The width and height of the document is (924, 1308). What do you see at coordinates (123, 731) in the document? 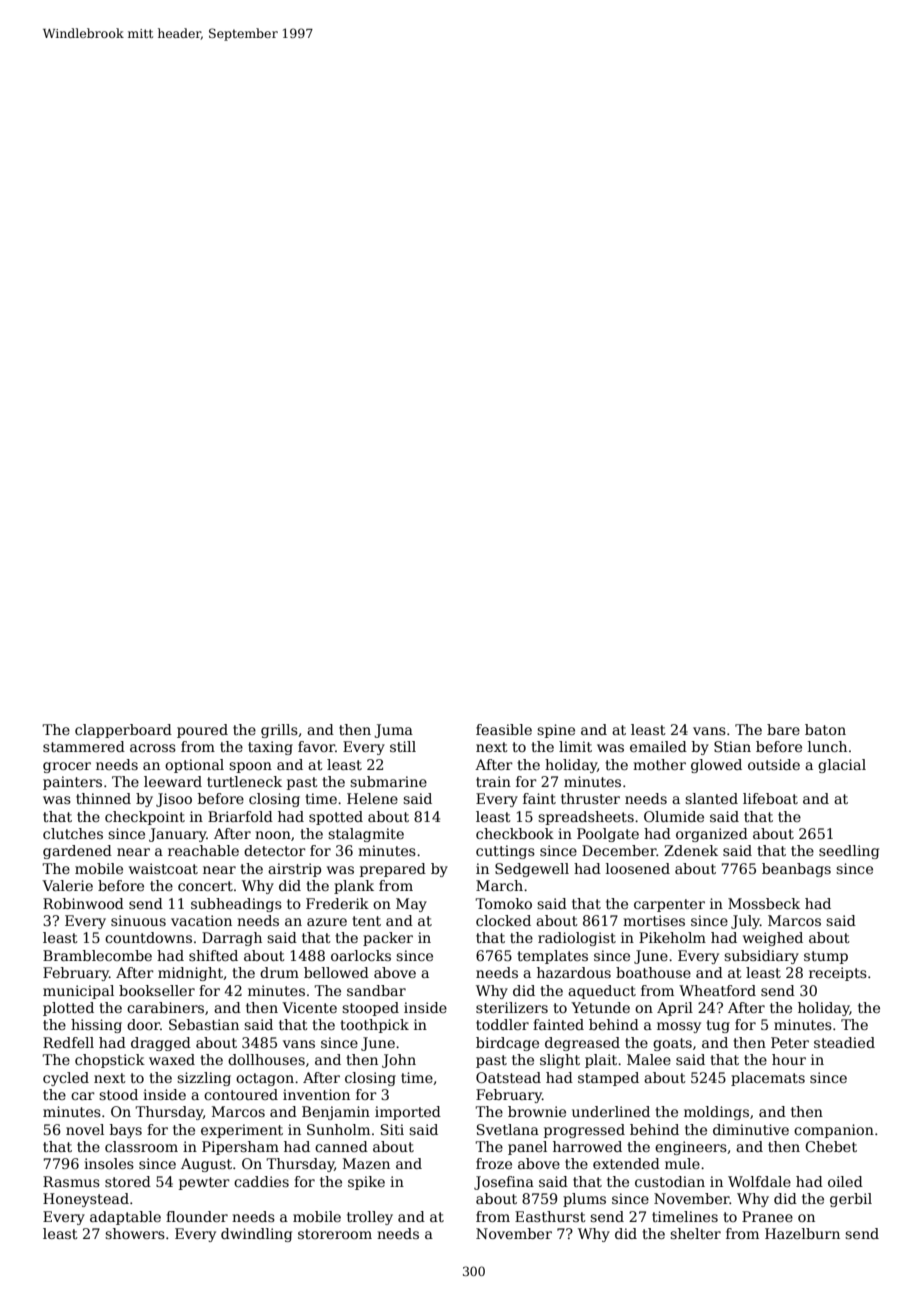
I see `clapperboard` at bounding box center [123, 731].
